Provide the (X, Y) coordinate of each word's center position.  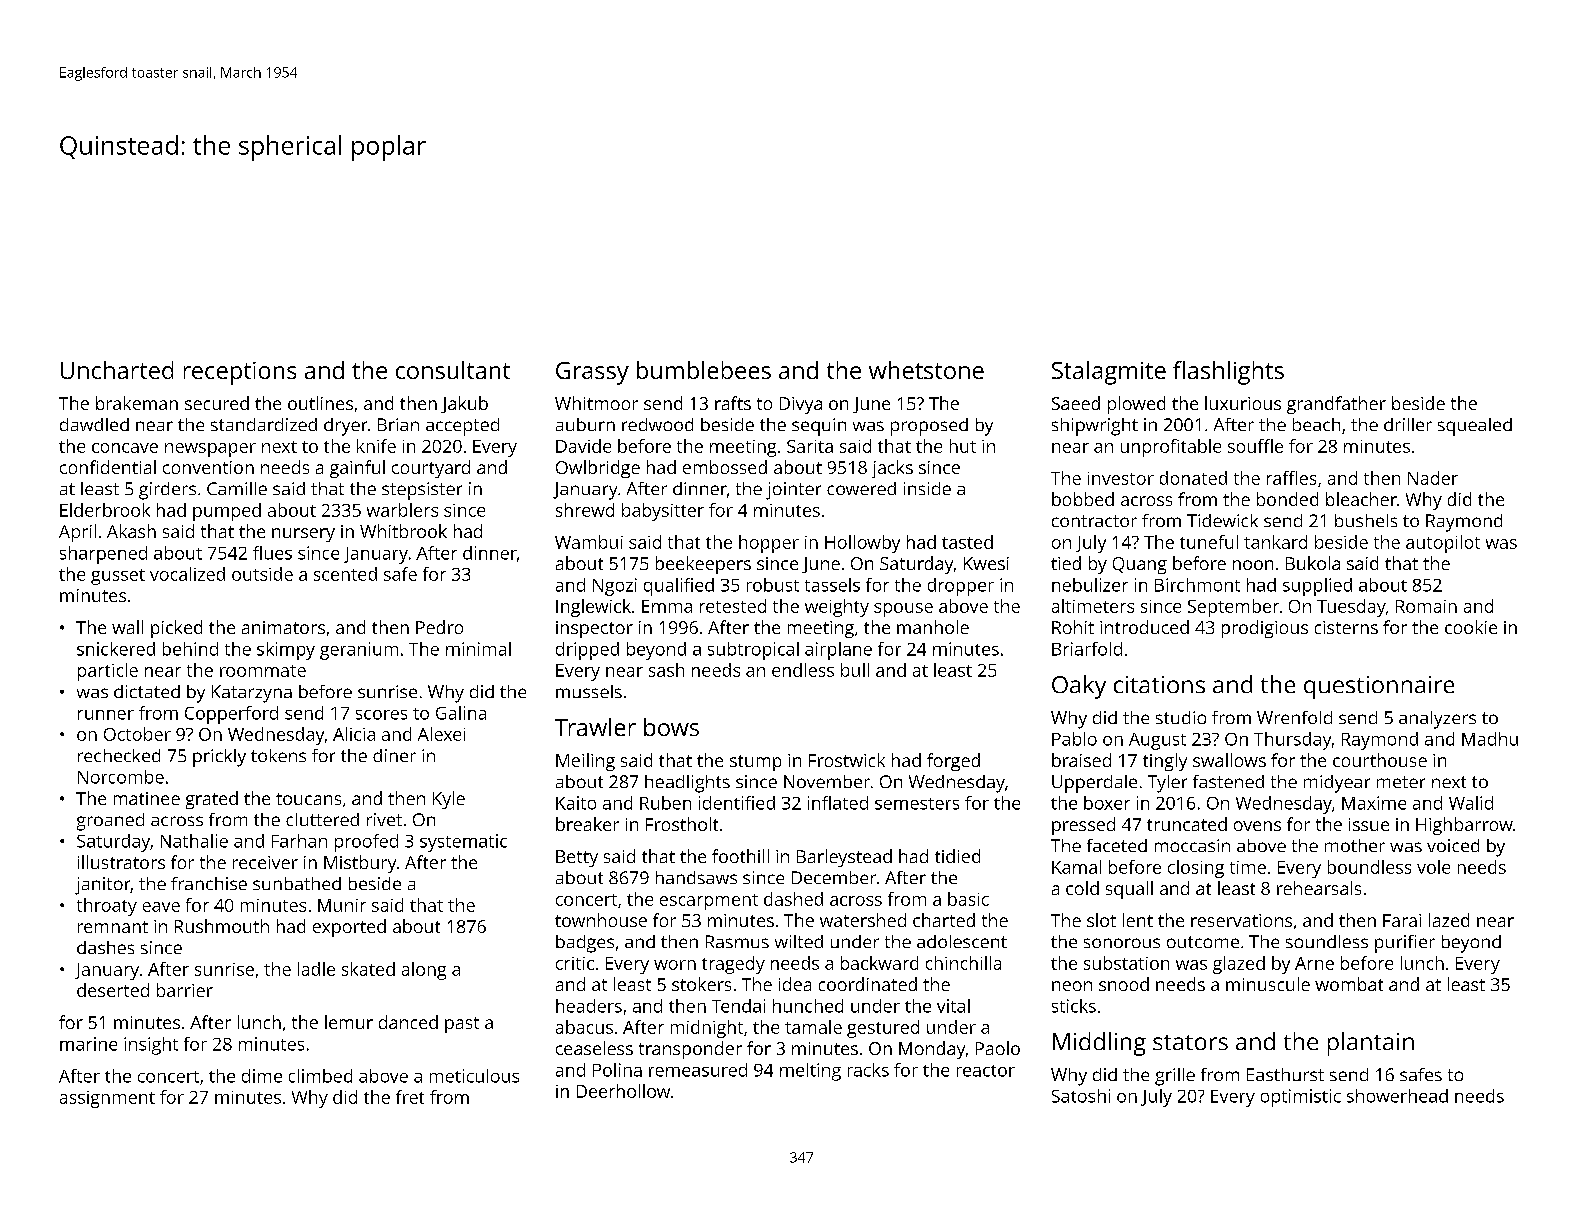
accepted (462, 427)
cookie (1471, 627)
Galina (461, 713)
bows (671, 727)
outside (262, 574)
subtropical (753, 651)
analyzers (1437, 720)
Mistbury (360, 864)
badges (585, 944)
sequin (819, 427)
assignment (107, 1099)
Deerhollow (623, 1091)
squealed (1475, 427)
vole (1433, 867)
